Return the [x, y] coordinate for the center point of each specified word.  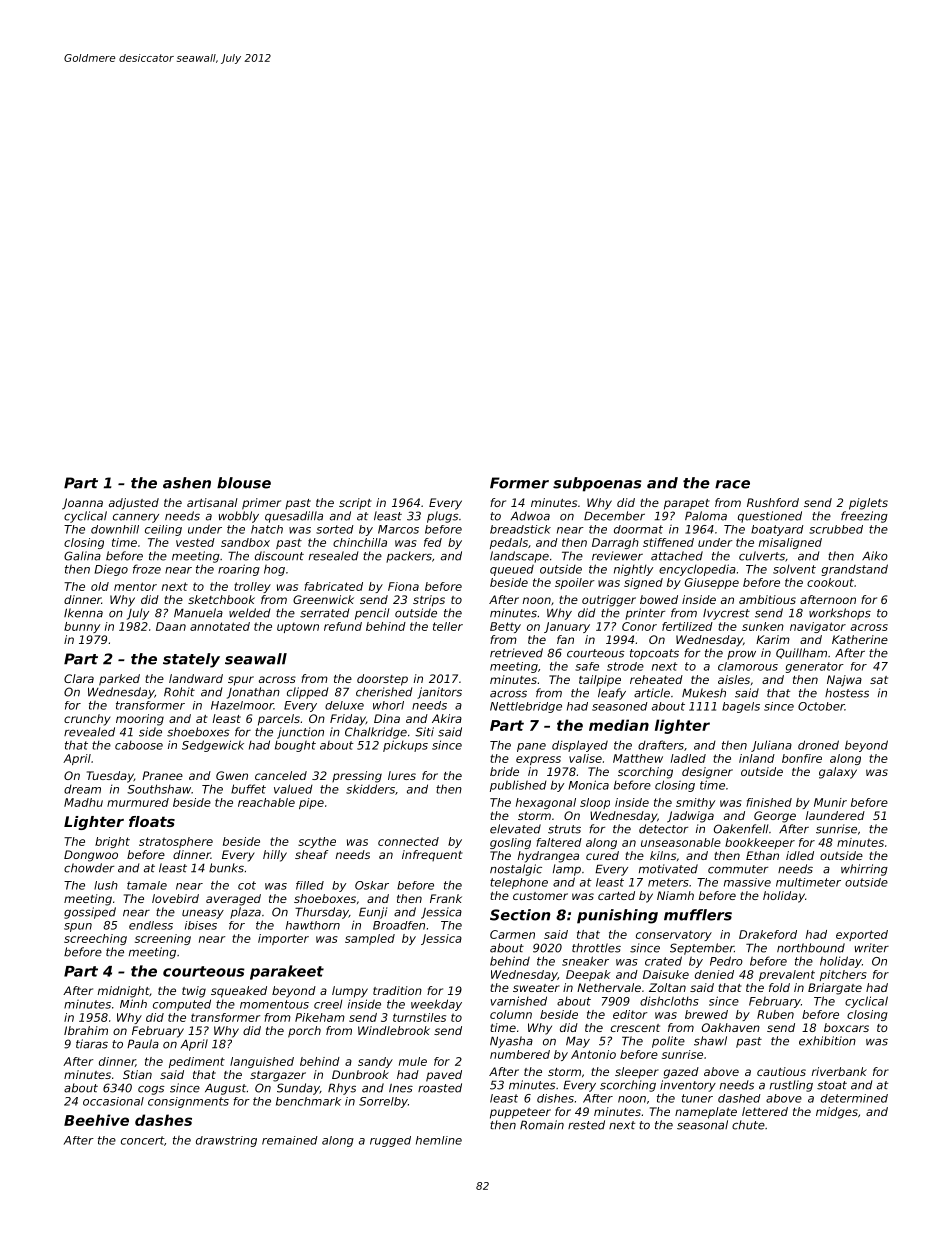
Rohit [179, 692]
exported [862, 935]
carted [616, 895]
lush [106, 885]
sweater [536, 988]
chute [748, 1125]
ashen [187, 483]
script [355, 503]
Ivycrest [726, 614]
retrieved [516, 653]
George [775, 817]
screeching [95, 939]
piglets [868, 504]
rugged [390, 1141]
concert [142, 1140]
